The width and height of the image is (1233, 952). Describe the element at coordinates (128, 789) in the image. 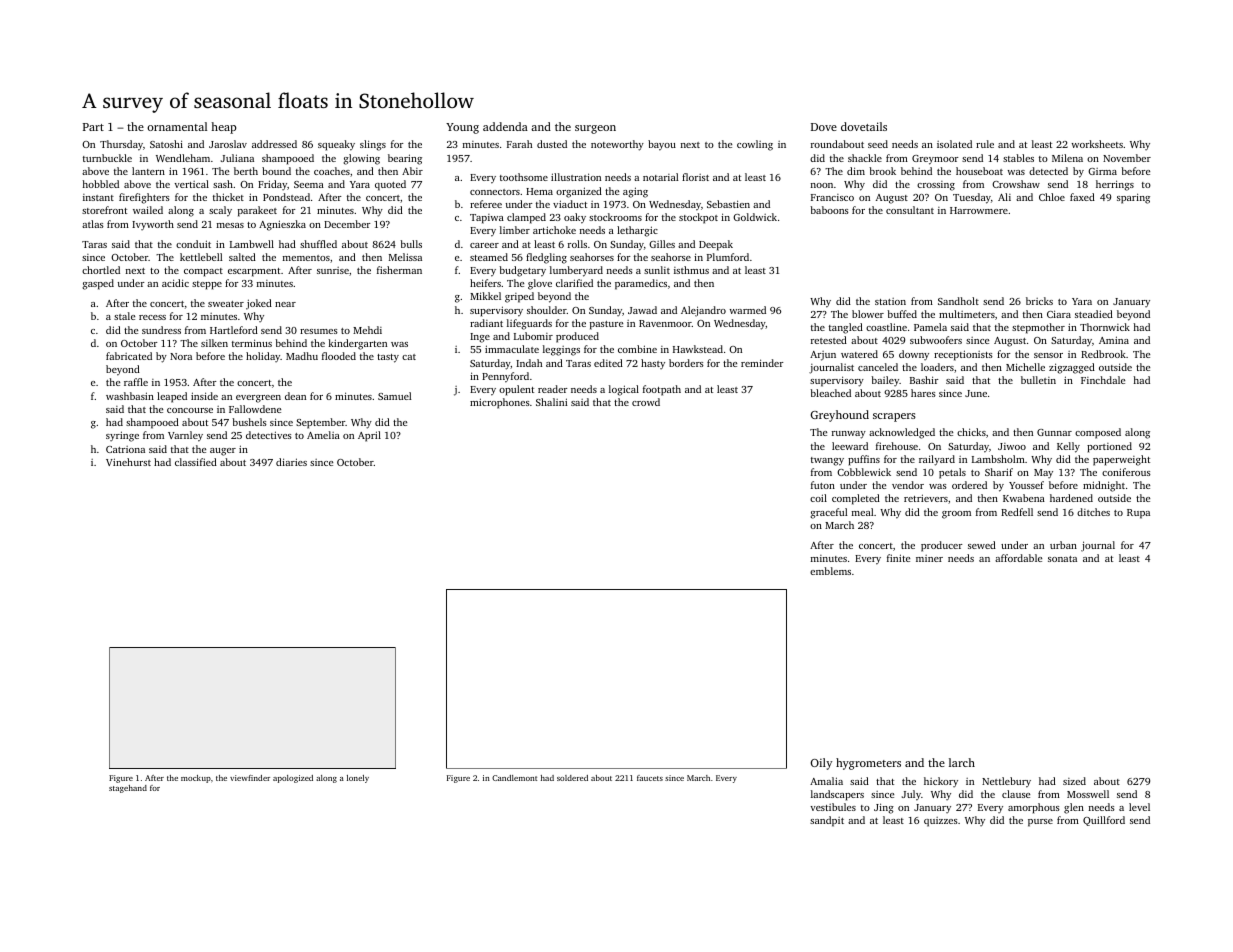

I see `stagehand` at that location.
